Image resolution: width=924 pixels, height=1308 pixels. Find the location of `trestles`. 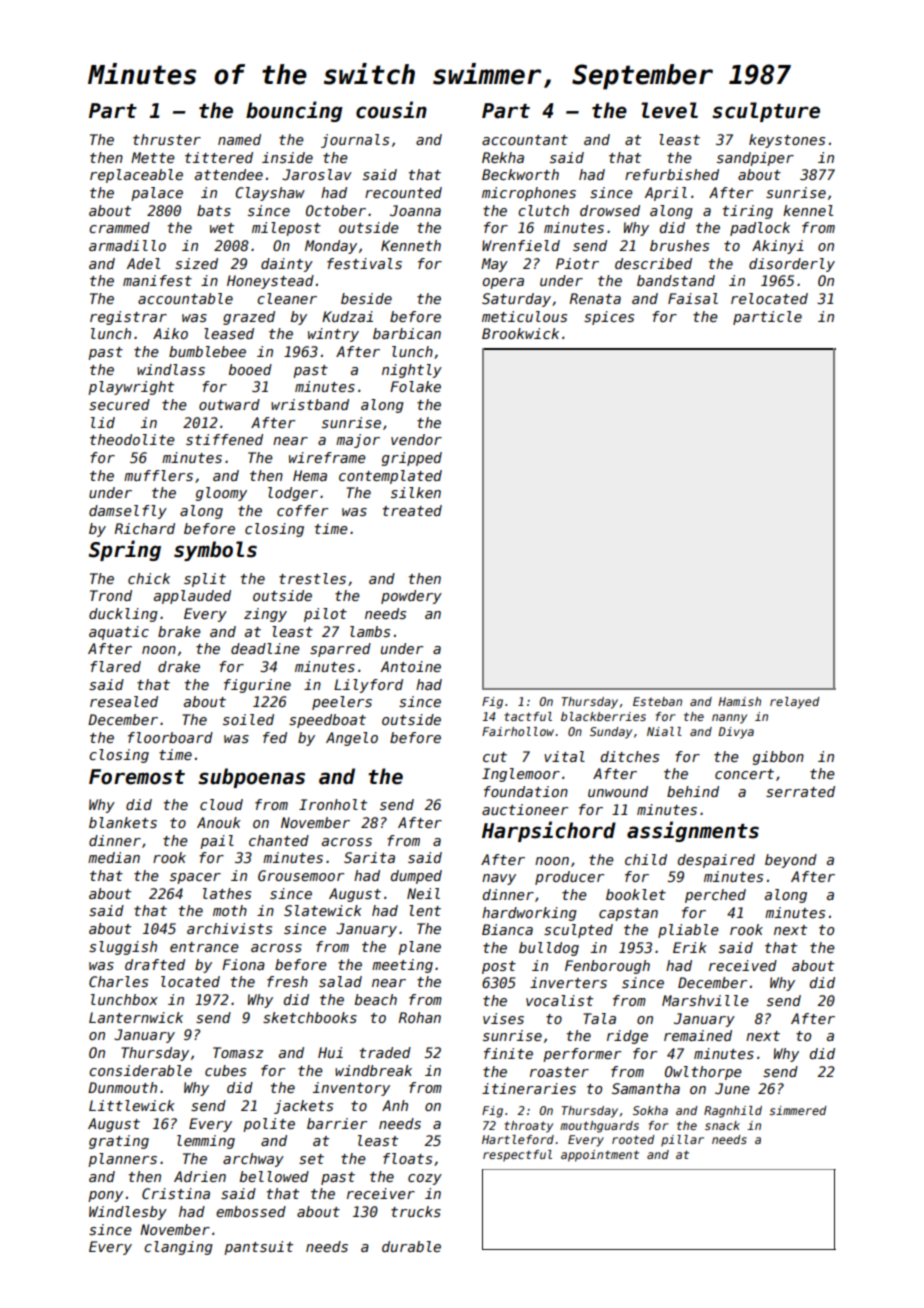

trestles is located at coordinates (312, 578).
